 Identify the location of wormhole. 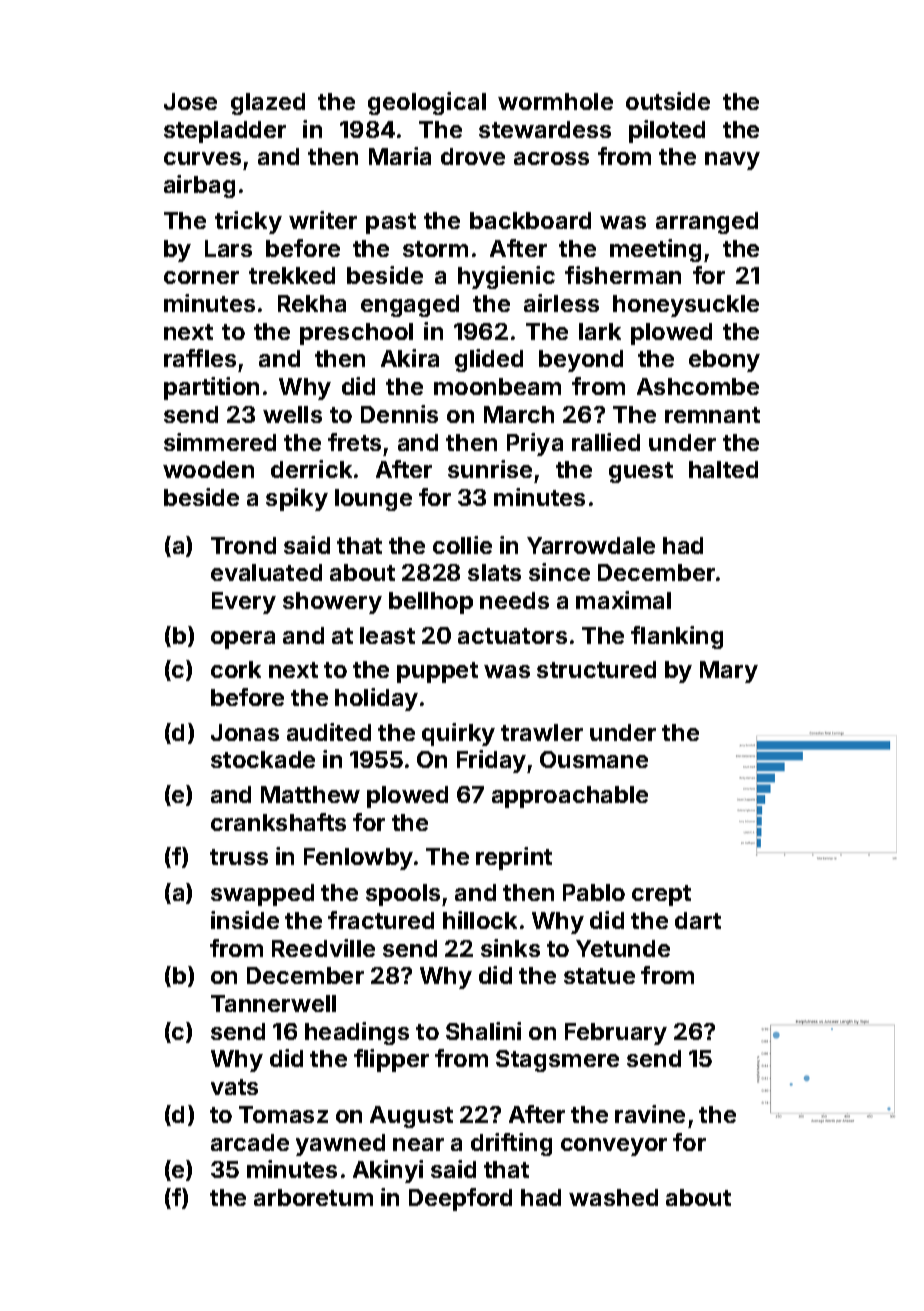
(555, 101).
